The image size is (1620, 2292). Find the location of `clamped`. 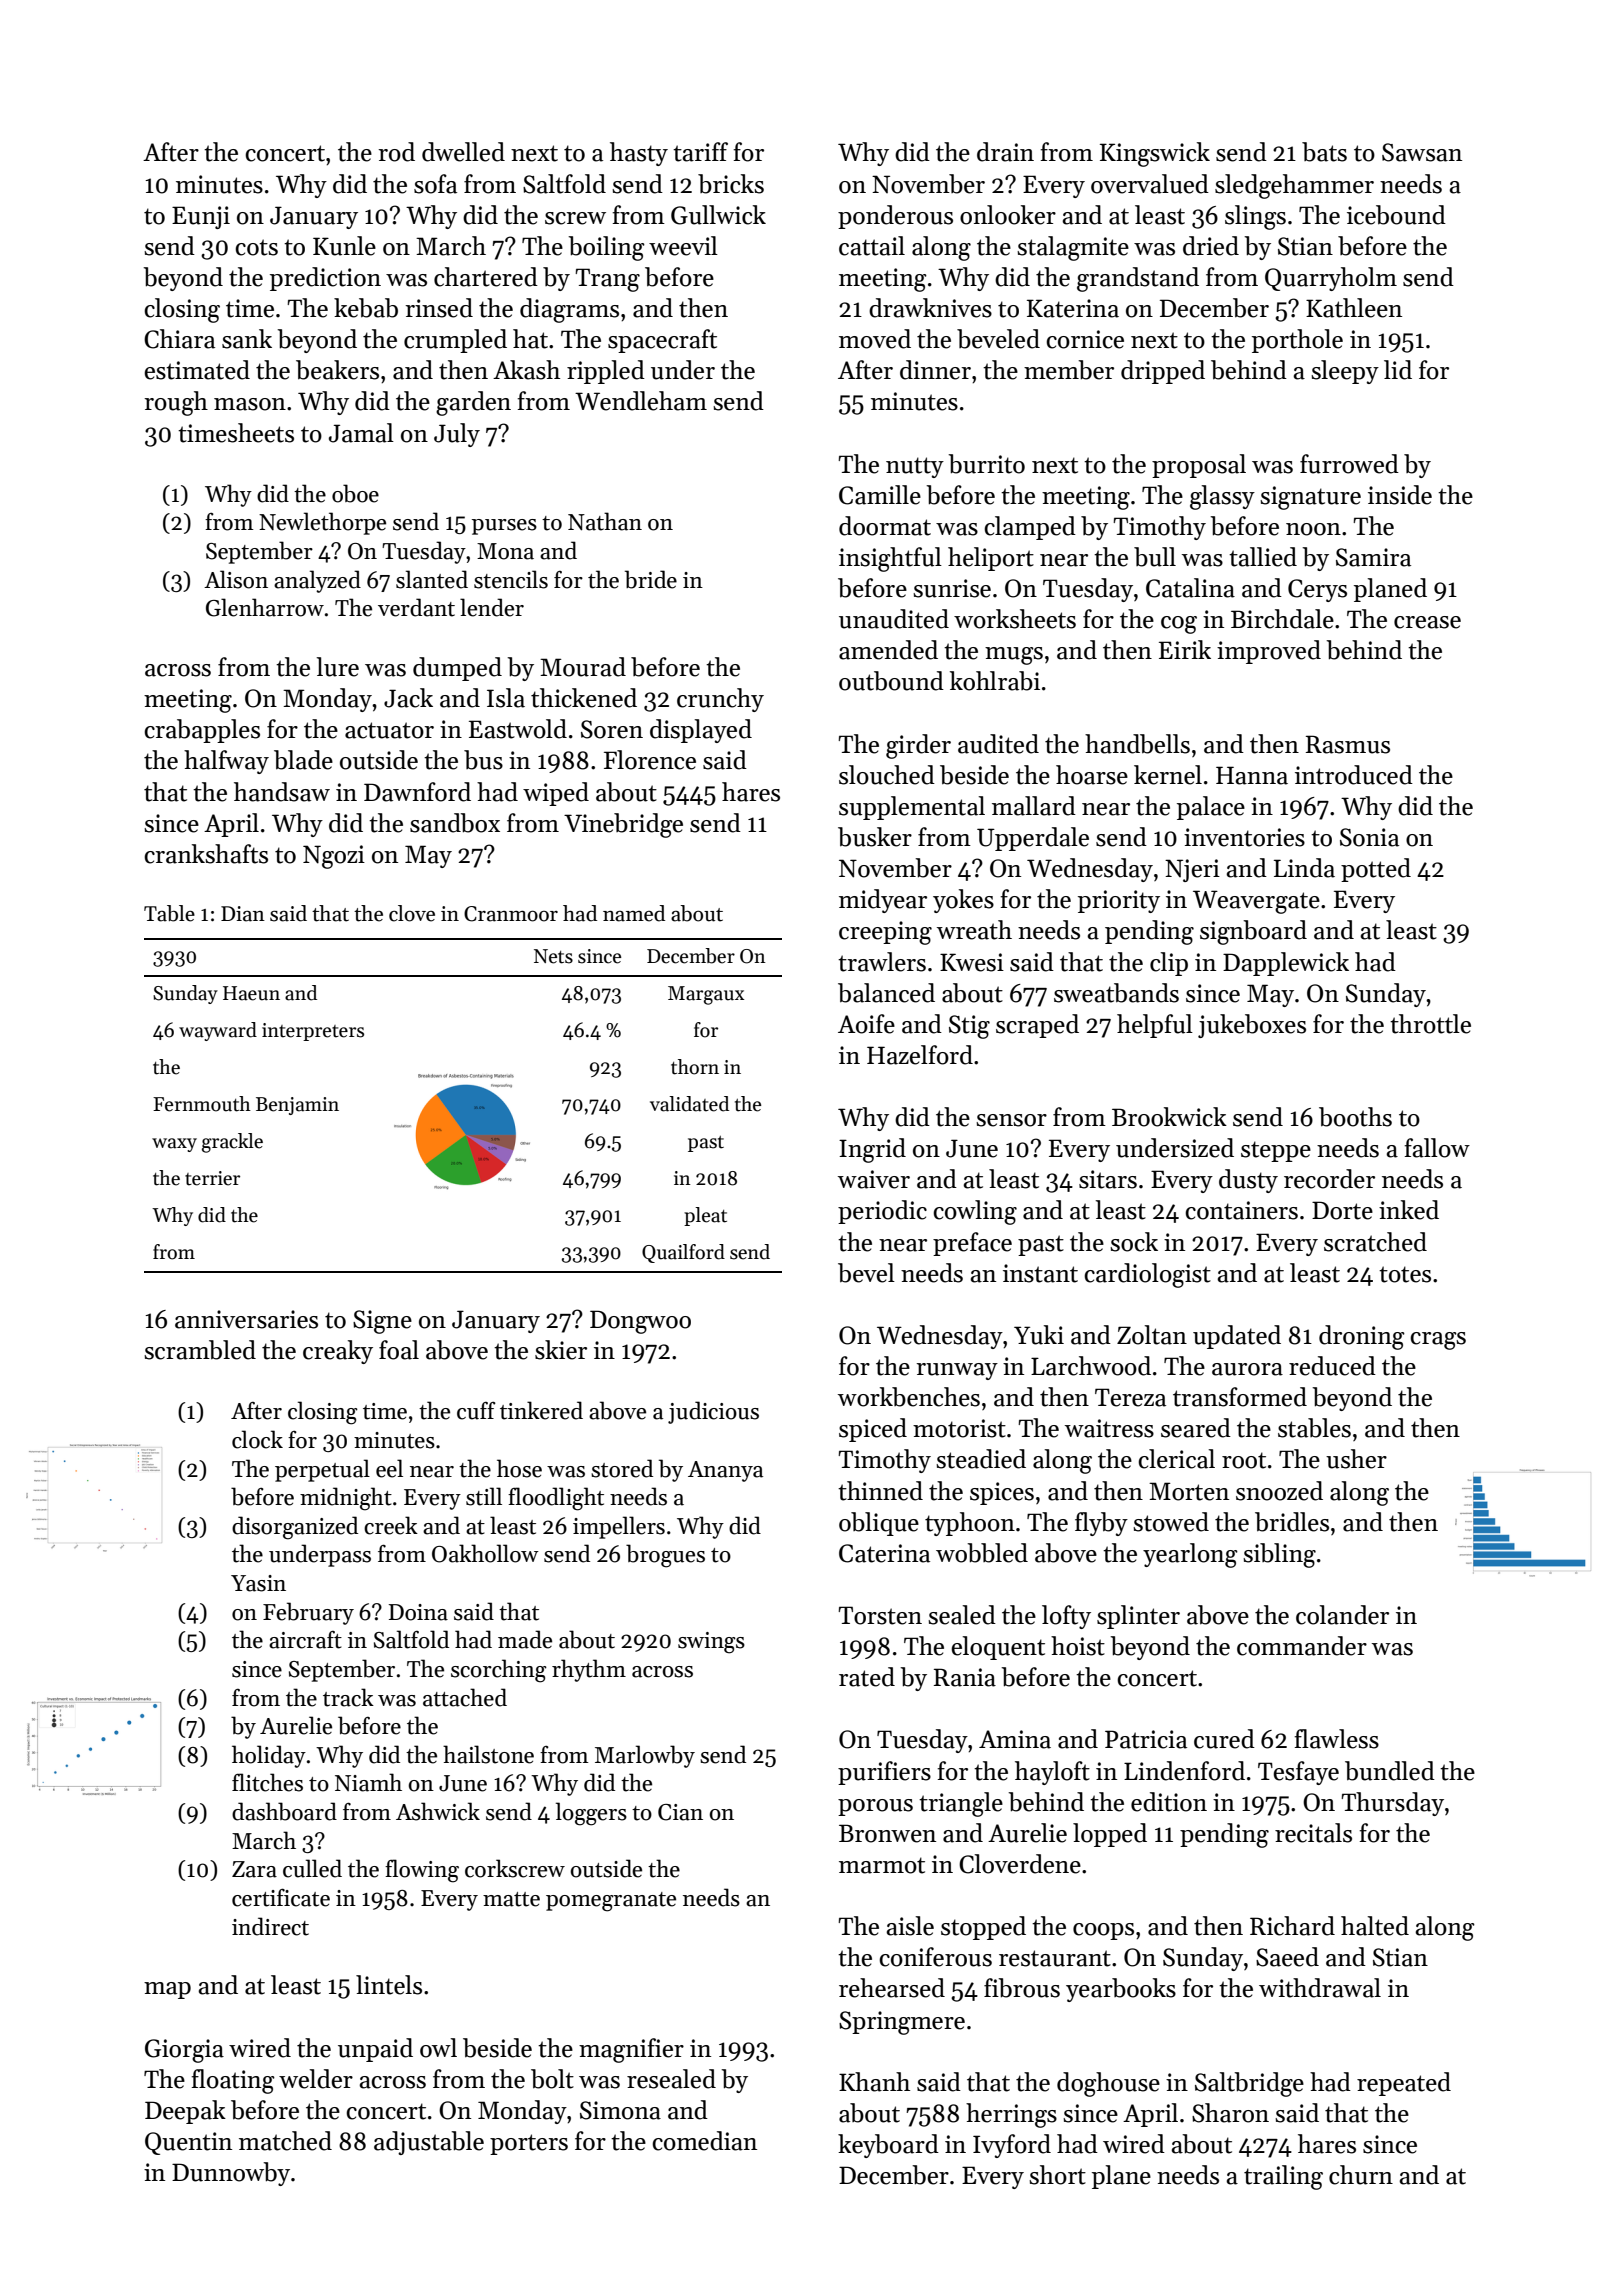

clamped is located at coordinates (1030, 528).
